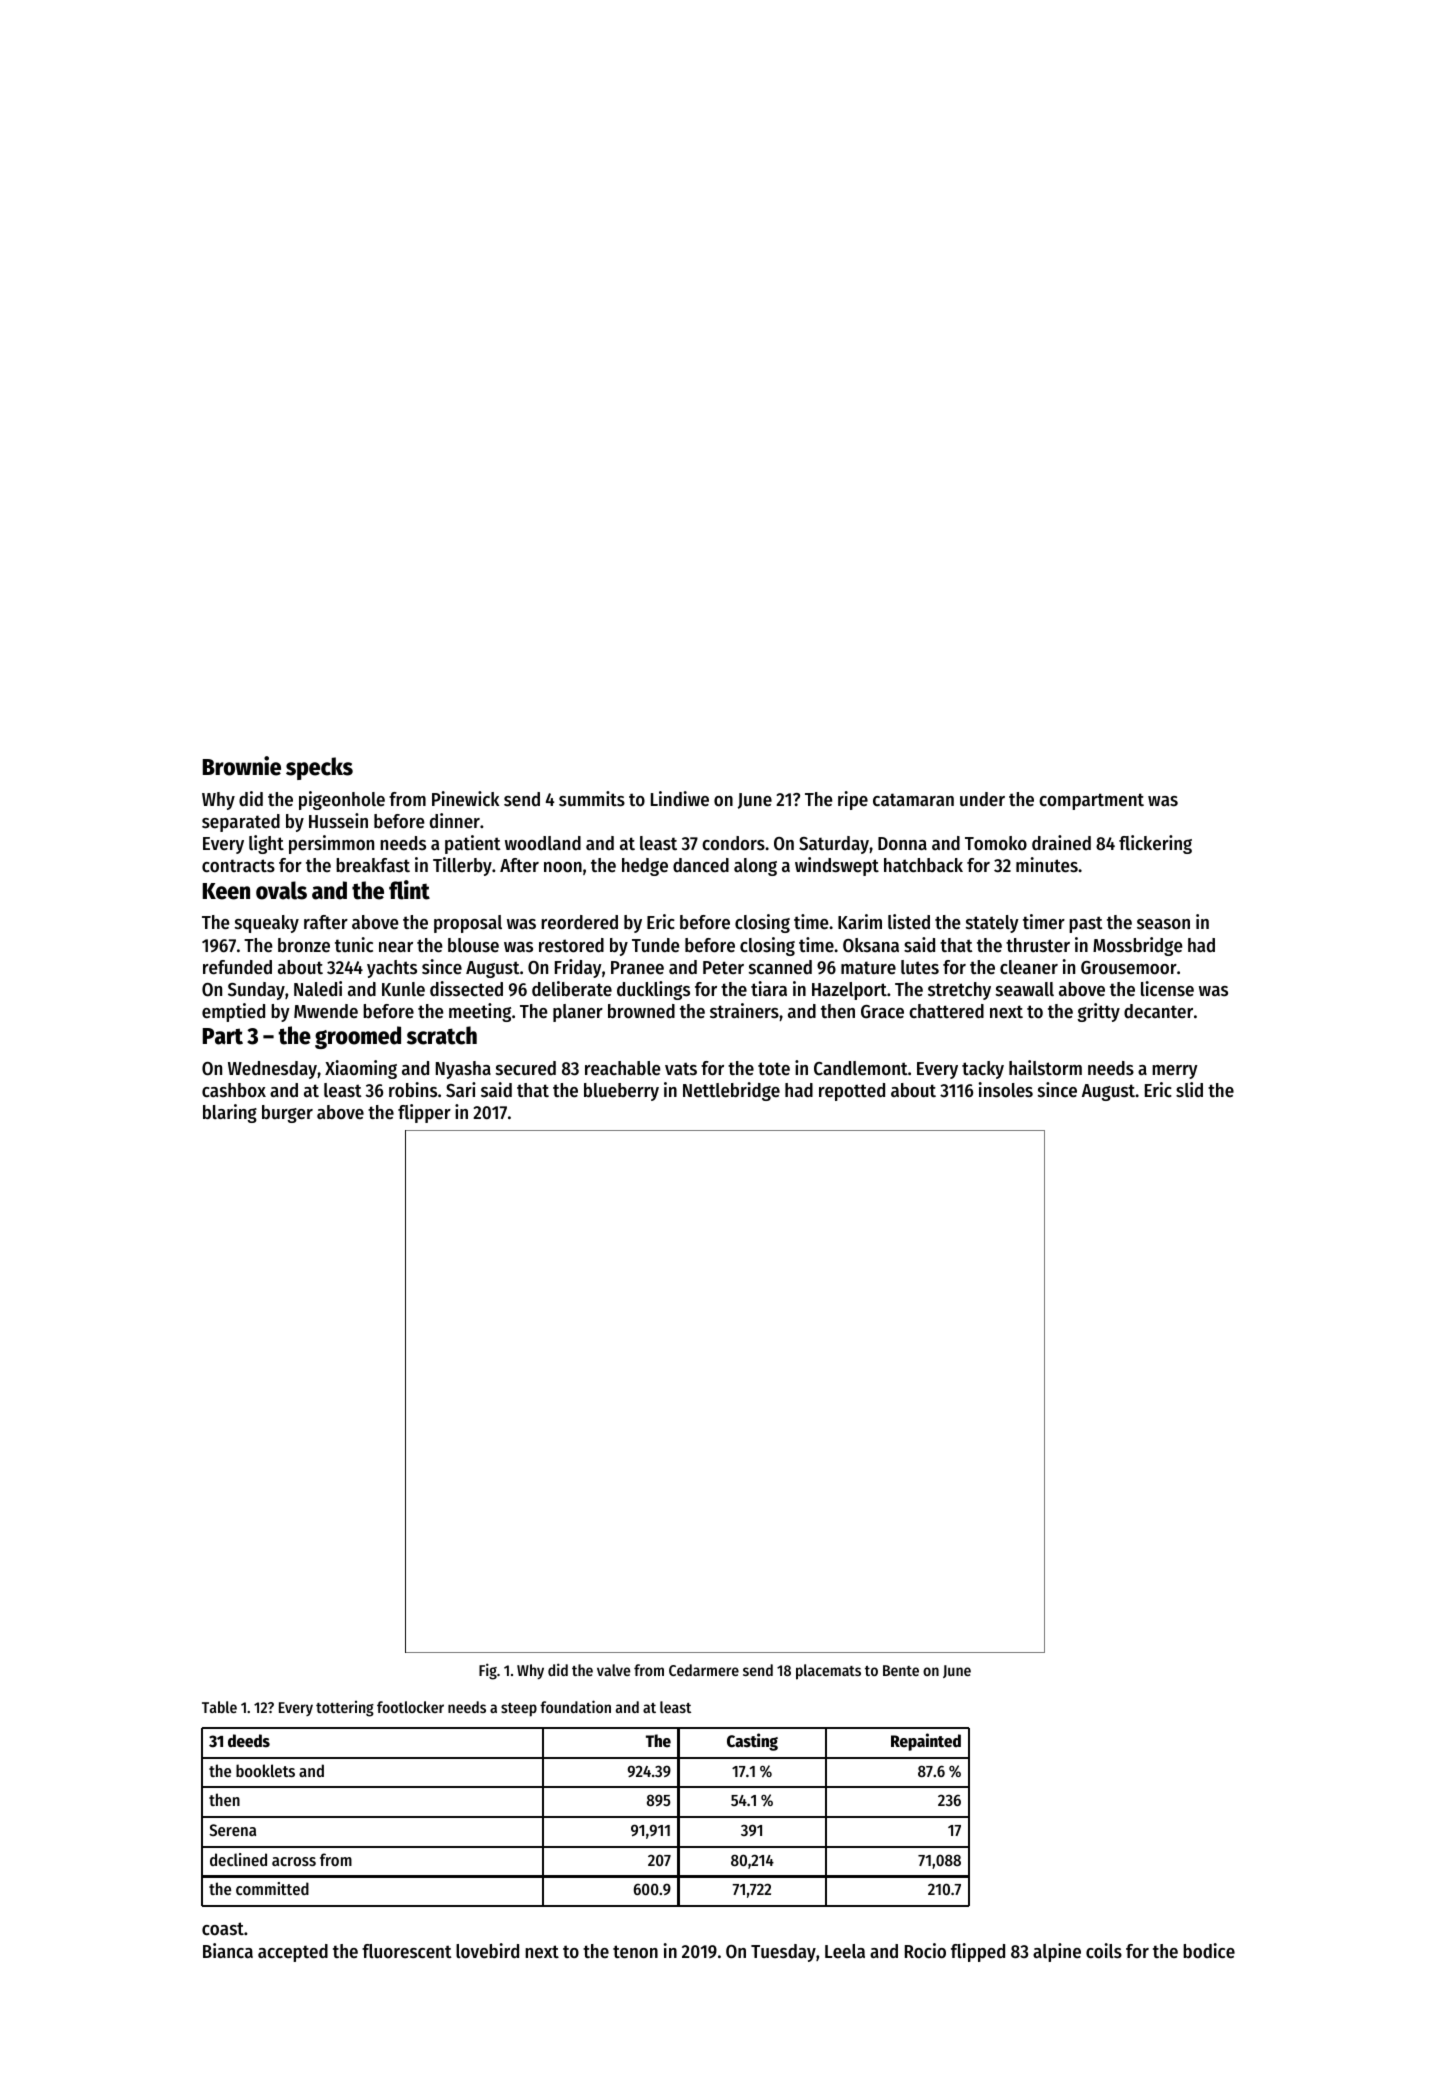 The image size is (1450, 2100). What do you see at coordinates (465, 799) in the screenshot?
I see `Pinewick` at bounding box center [465, 799].
